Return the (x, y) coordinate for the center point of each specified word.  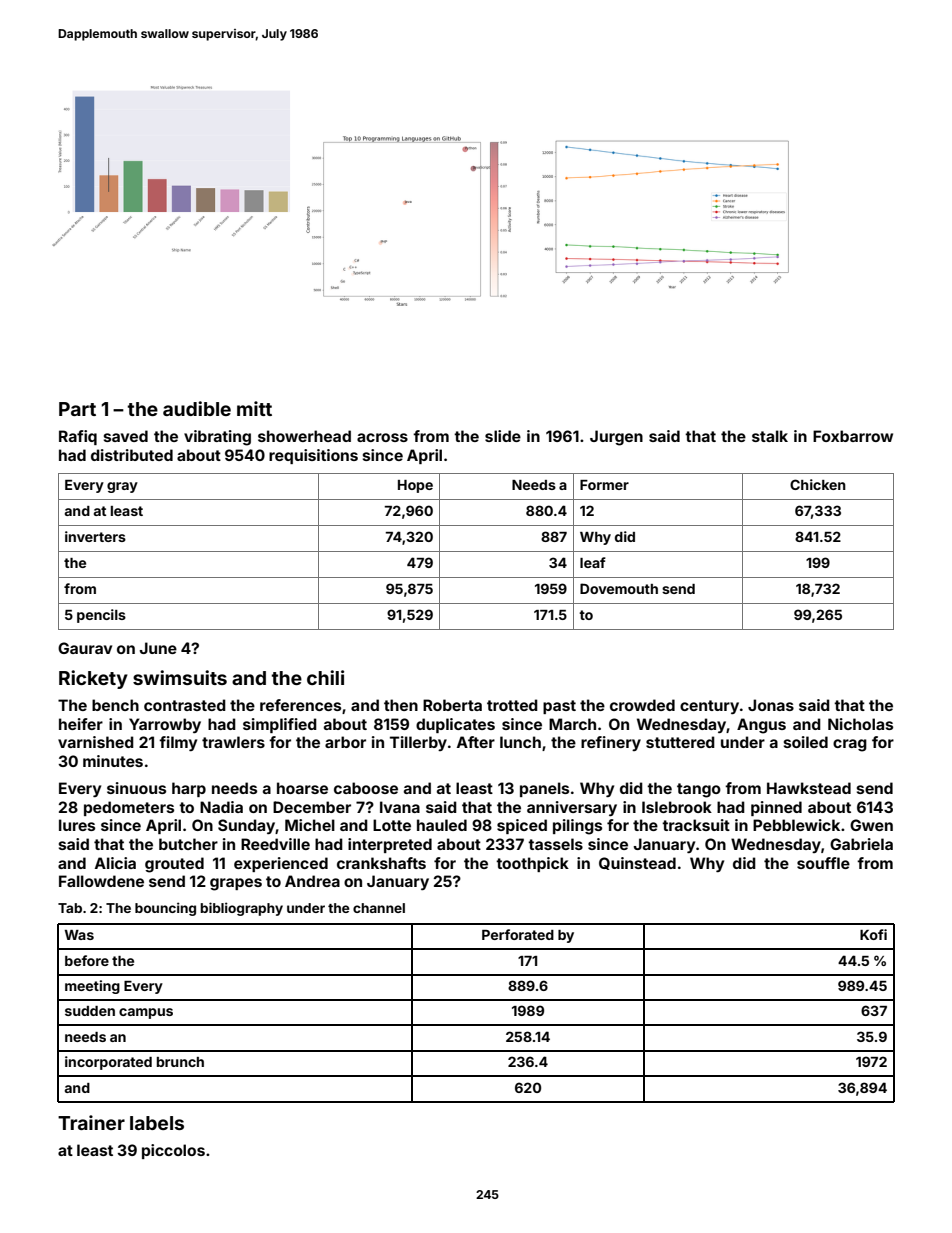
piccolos (173, 1151)
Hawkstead (809, 788)
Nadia (221, 807)
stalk (770, 436)
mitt (254, 408)
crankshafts (381, 863)
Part (77, 409)
